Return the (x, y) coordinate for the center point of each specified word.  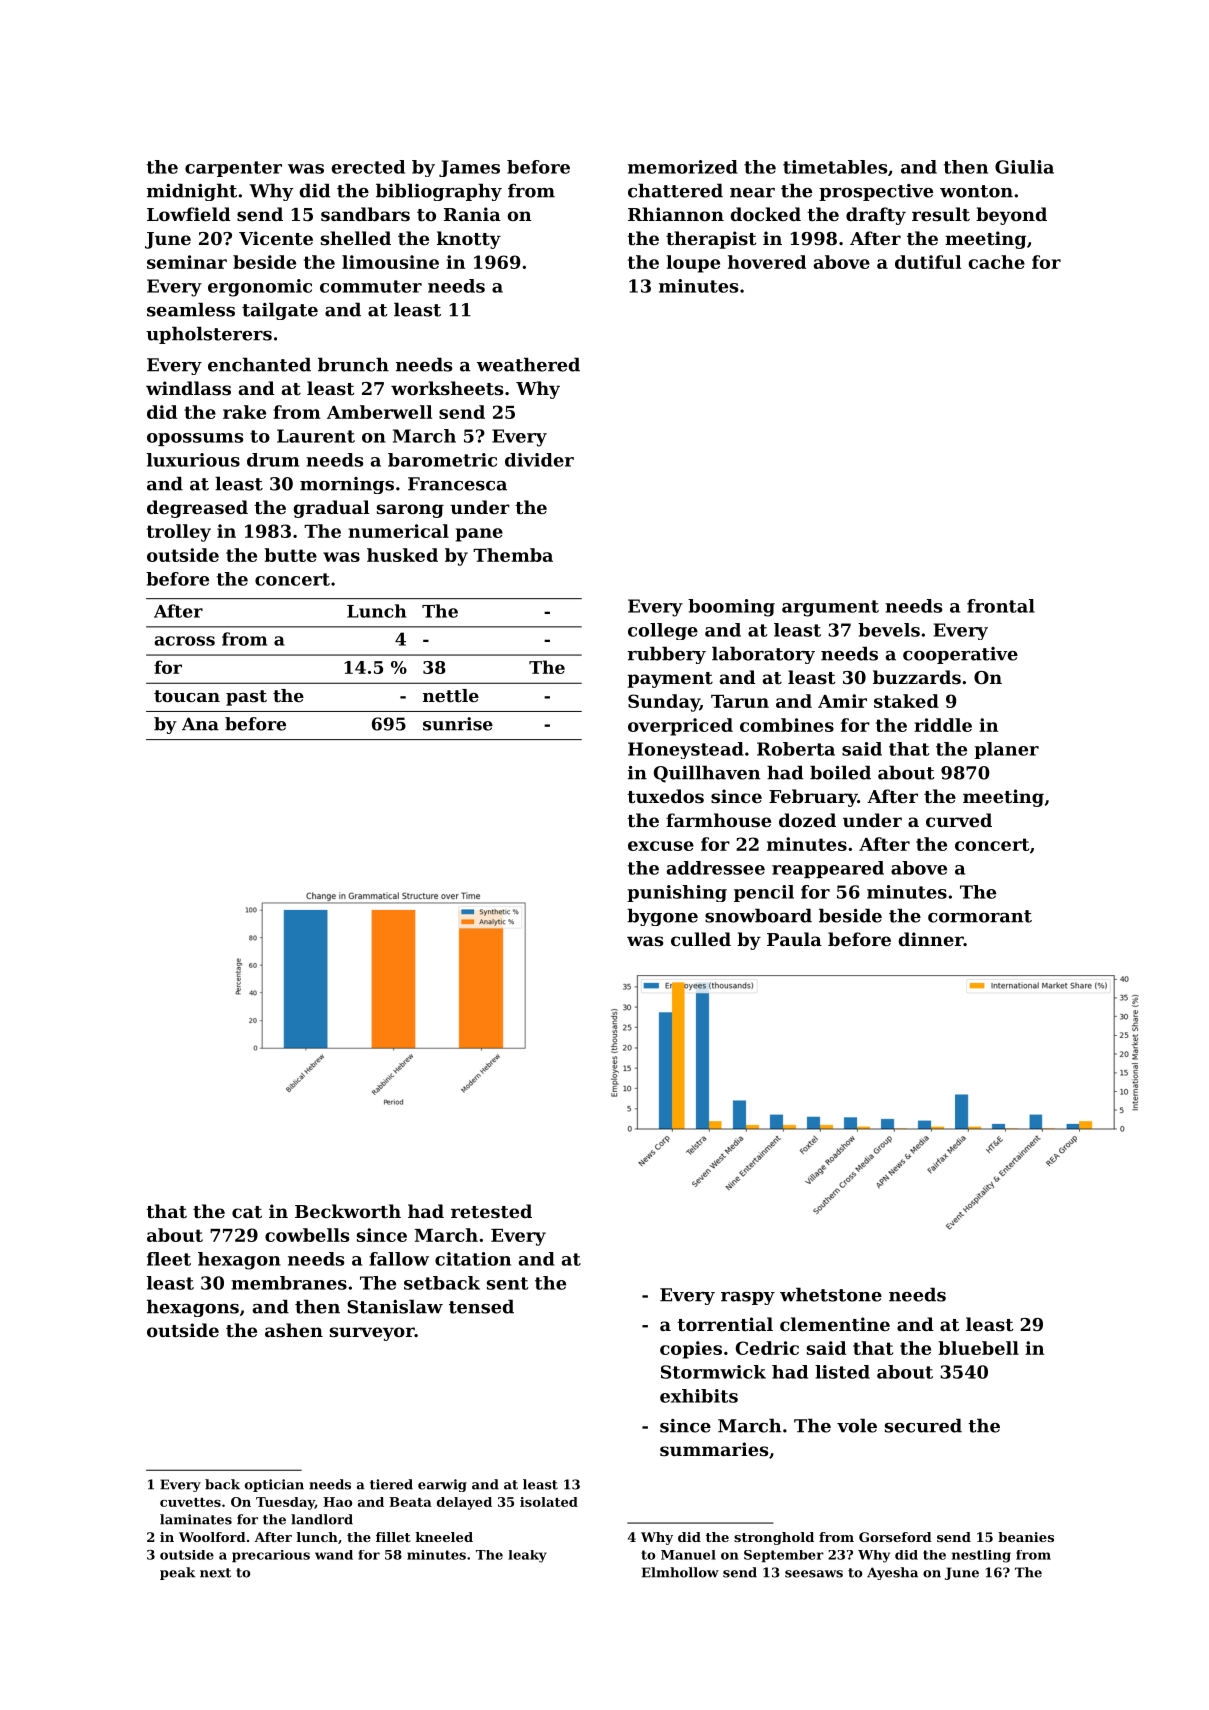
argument (830, 608)
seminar (187, 262)
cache (997, 262)
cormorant (980, 916)
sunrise (458, 724)
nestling (981, 1556)
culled (701, 939)
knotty (469, 240)
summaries (714, 1449)
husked (402, 555)
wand (334, 1555)
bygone (662, 917)
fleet (169, 1259)
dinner (931, 939)
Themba (513, 555)
